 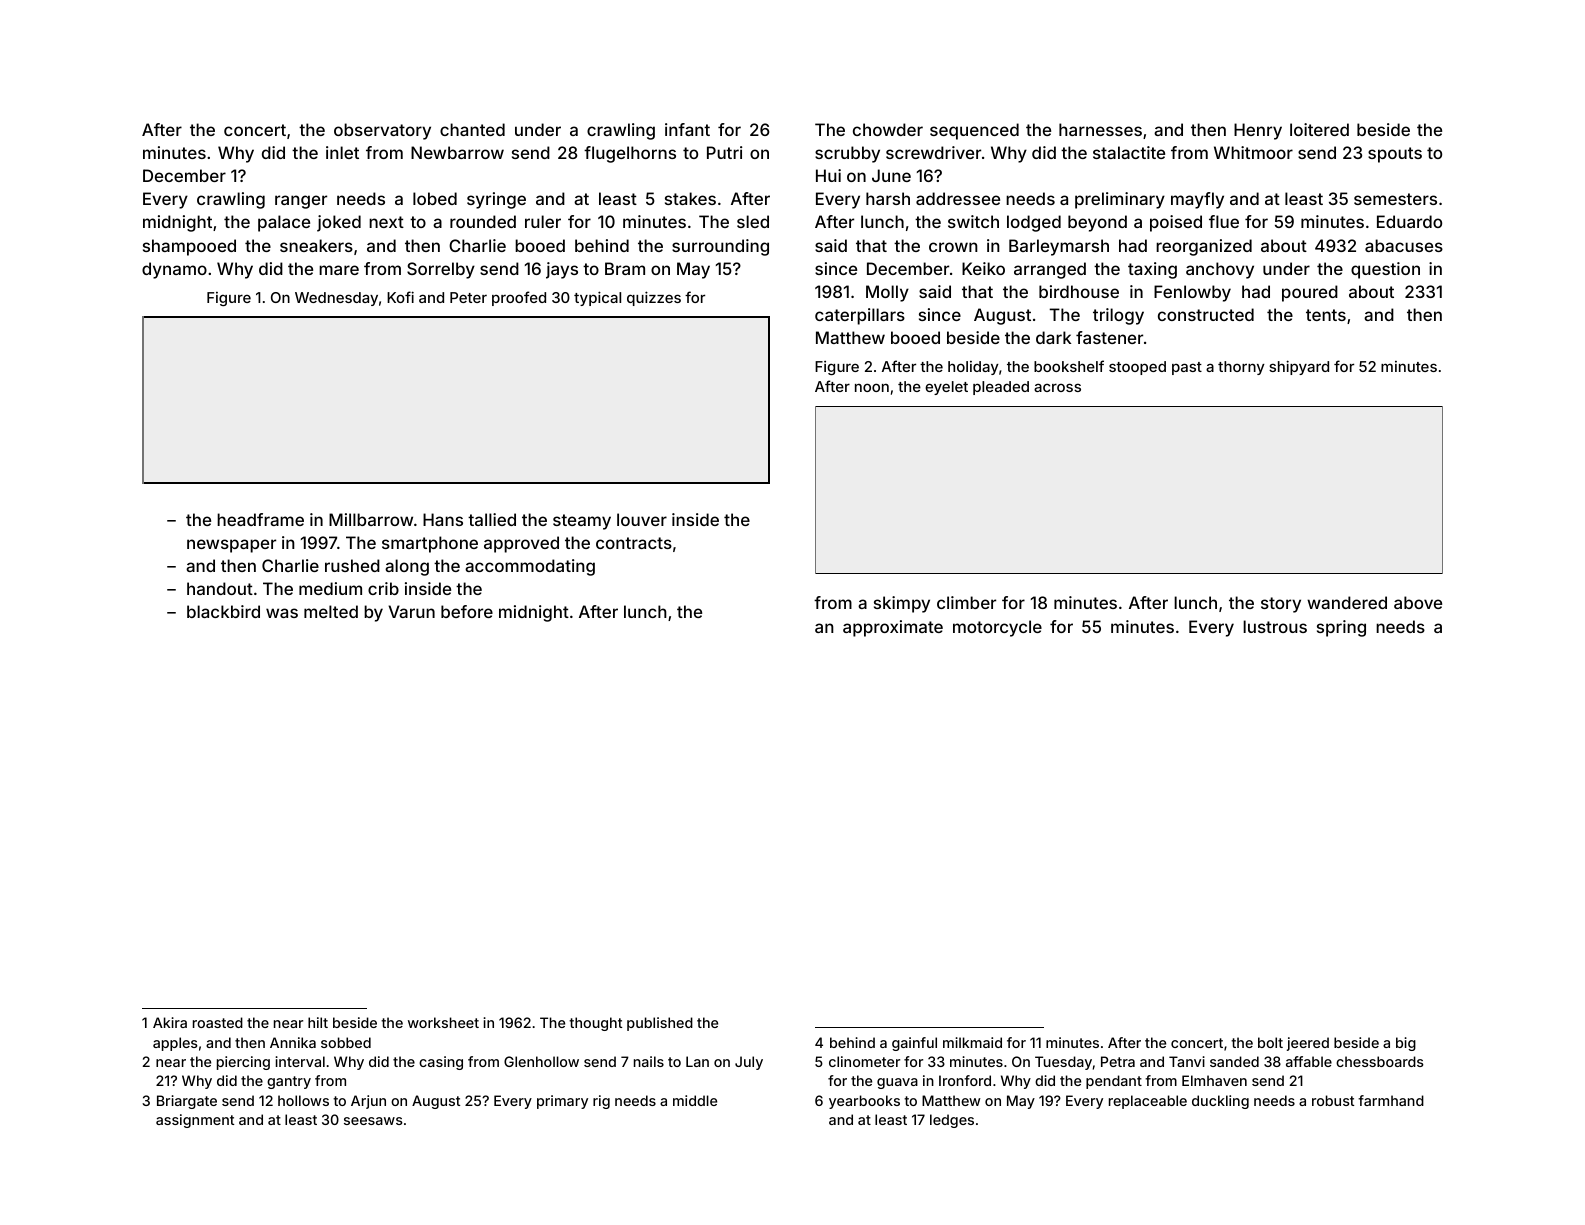 I want to click on rounded, so click(x=483, y=221).
